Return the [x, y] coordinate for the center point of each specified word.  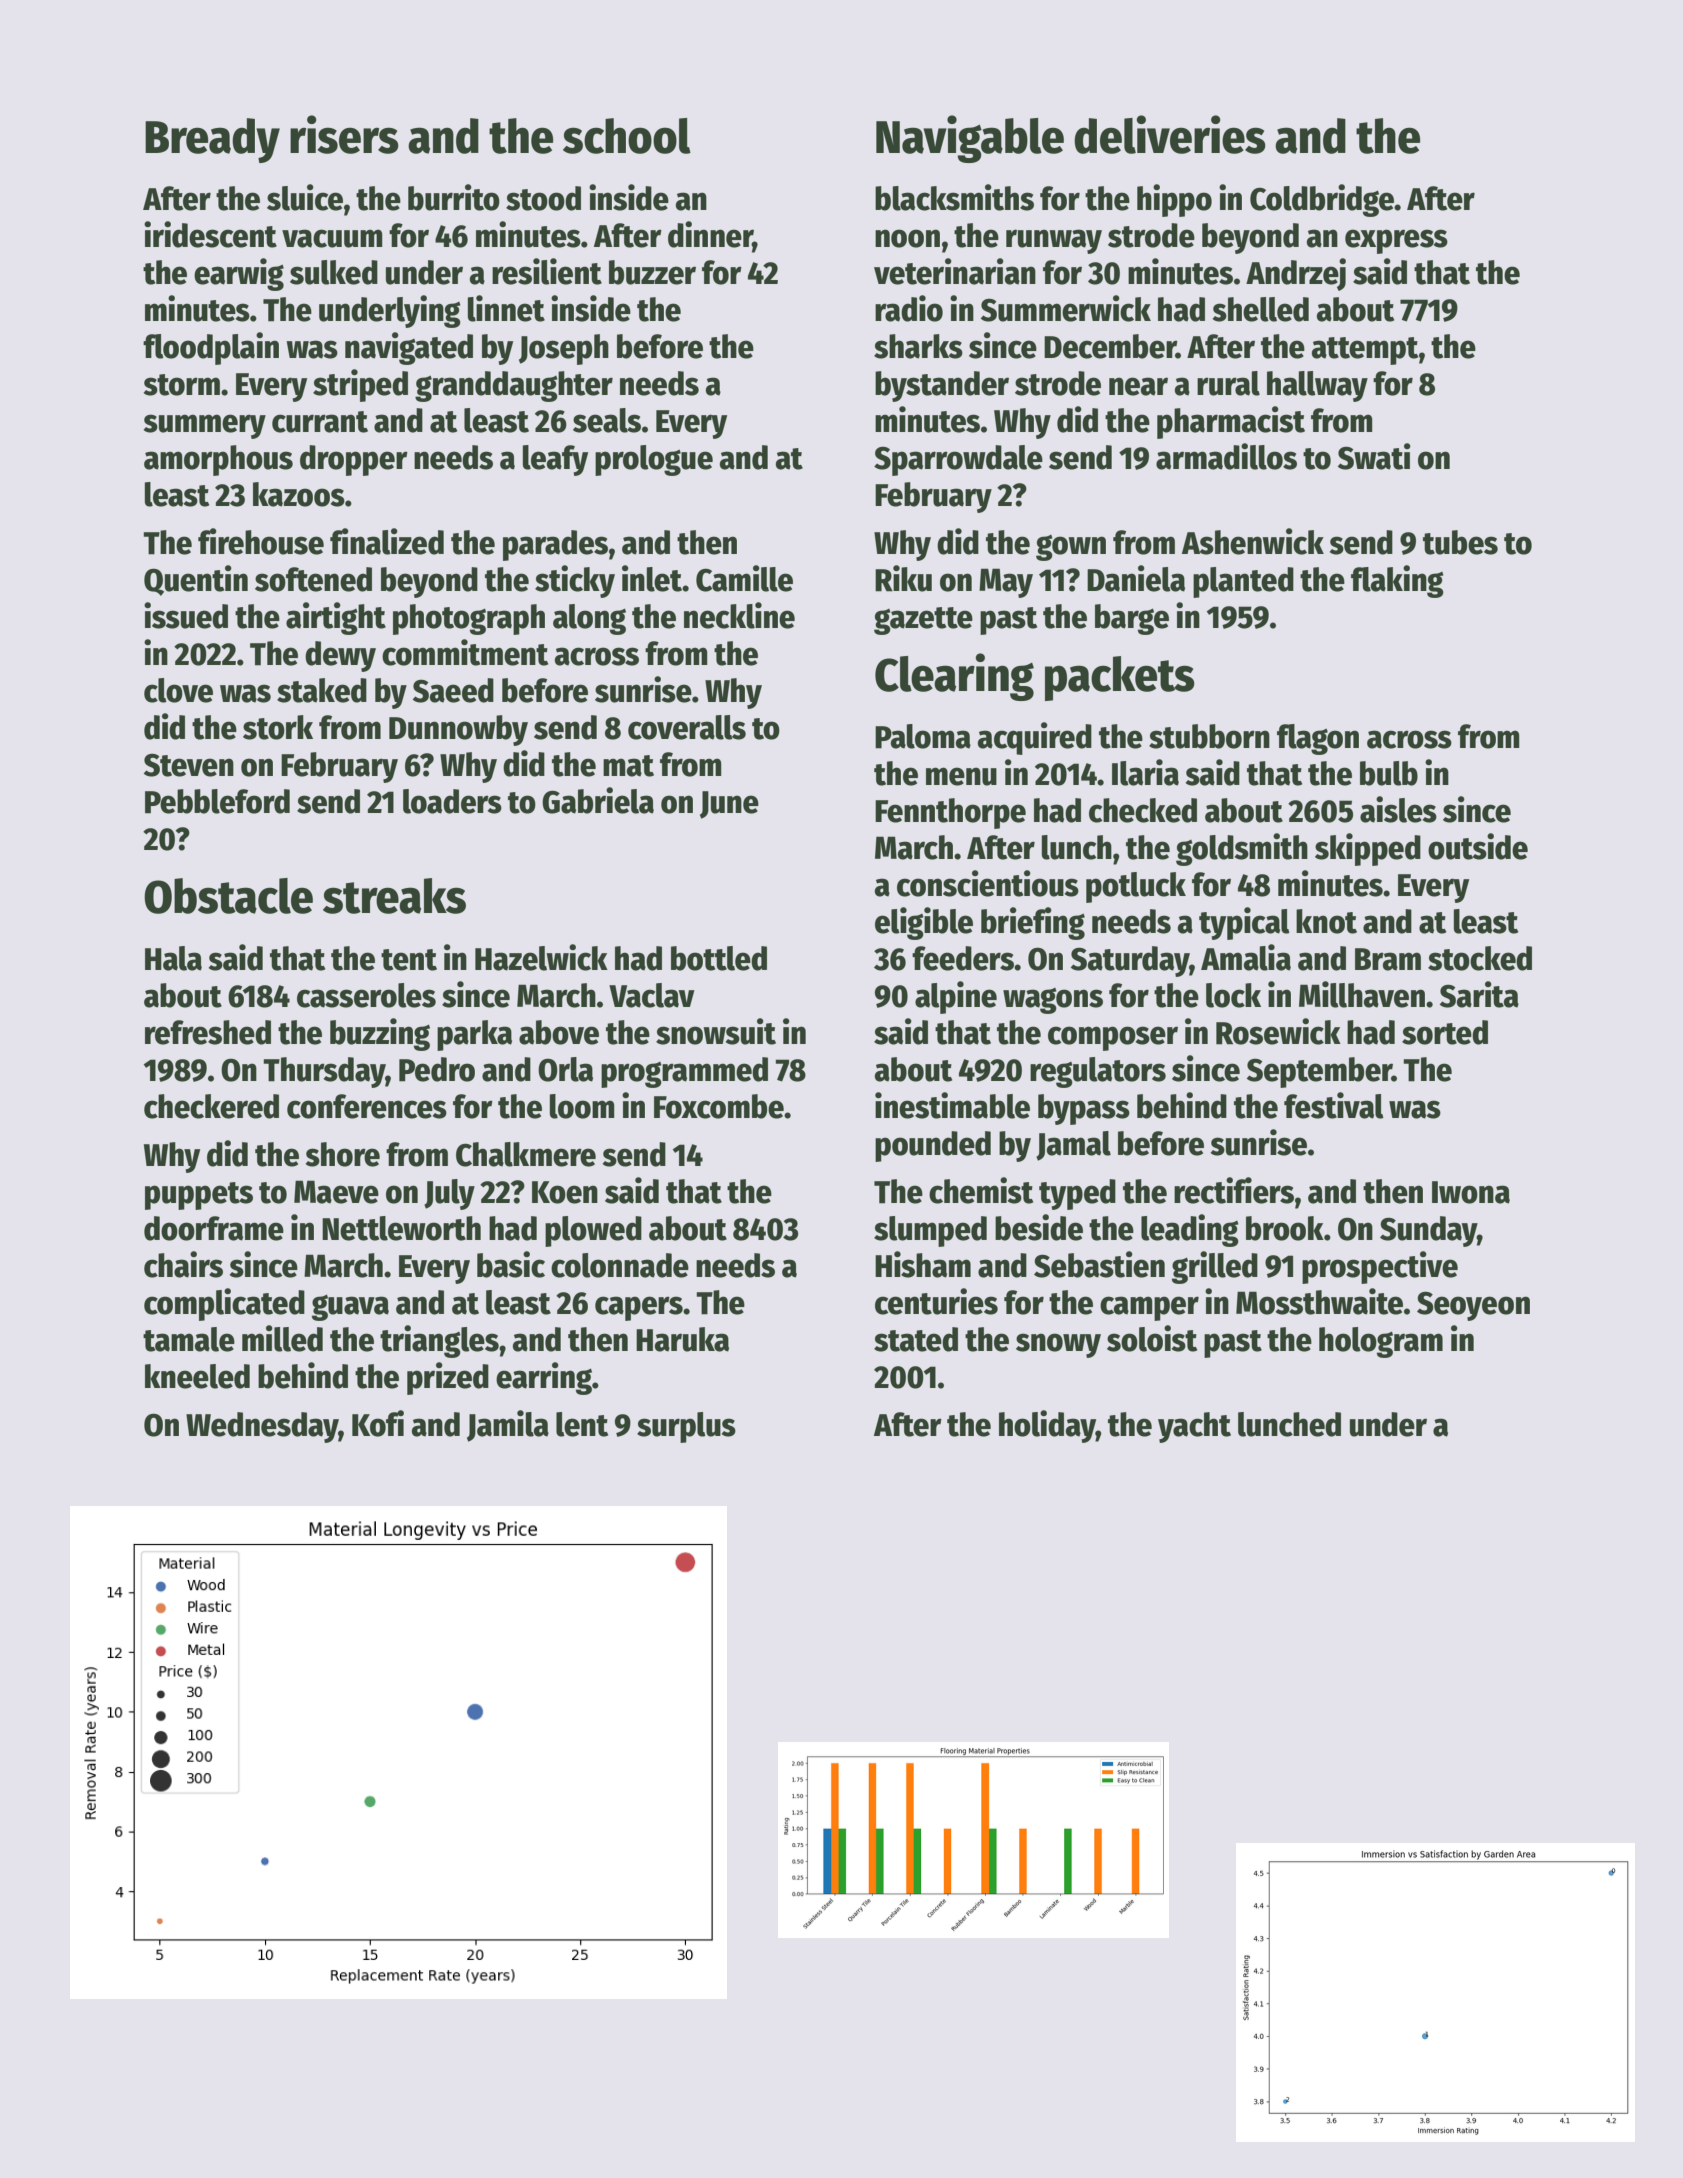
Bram [1388, 959]
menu [961, 776]
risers [344, 134]
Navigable [970, 139]
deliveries [1170, 134]
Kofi [378, 1423]
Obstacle [228, 896]
